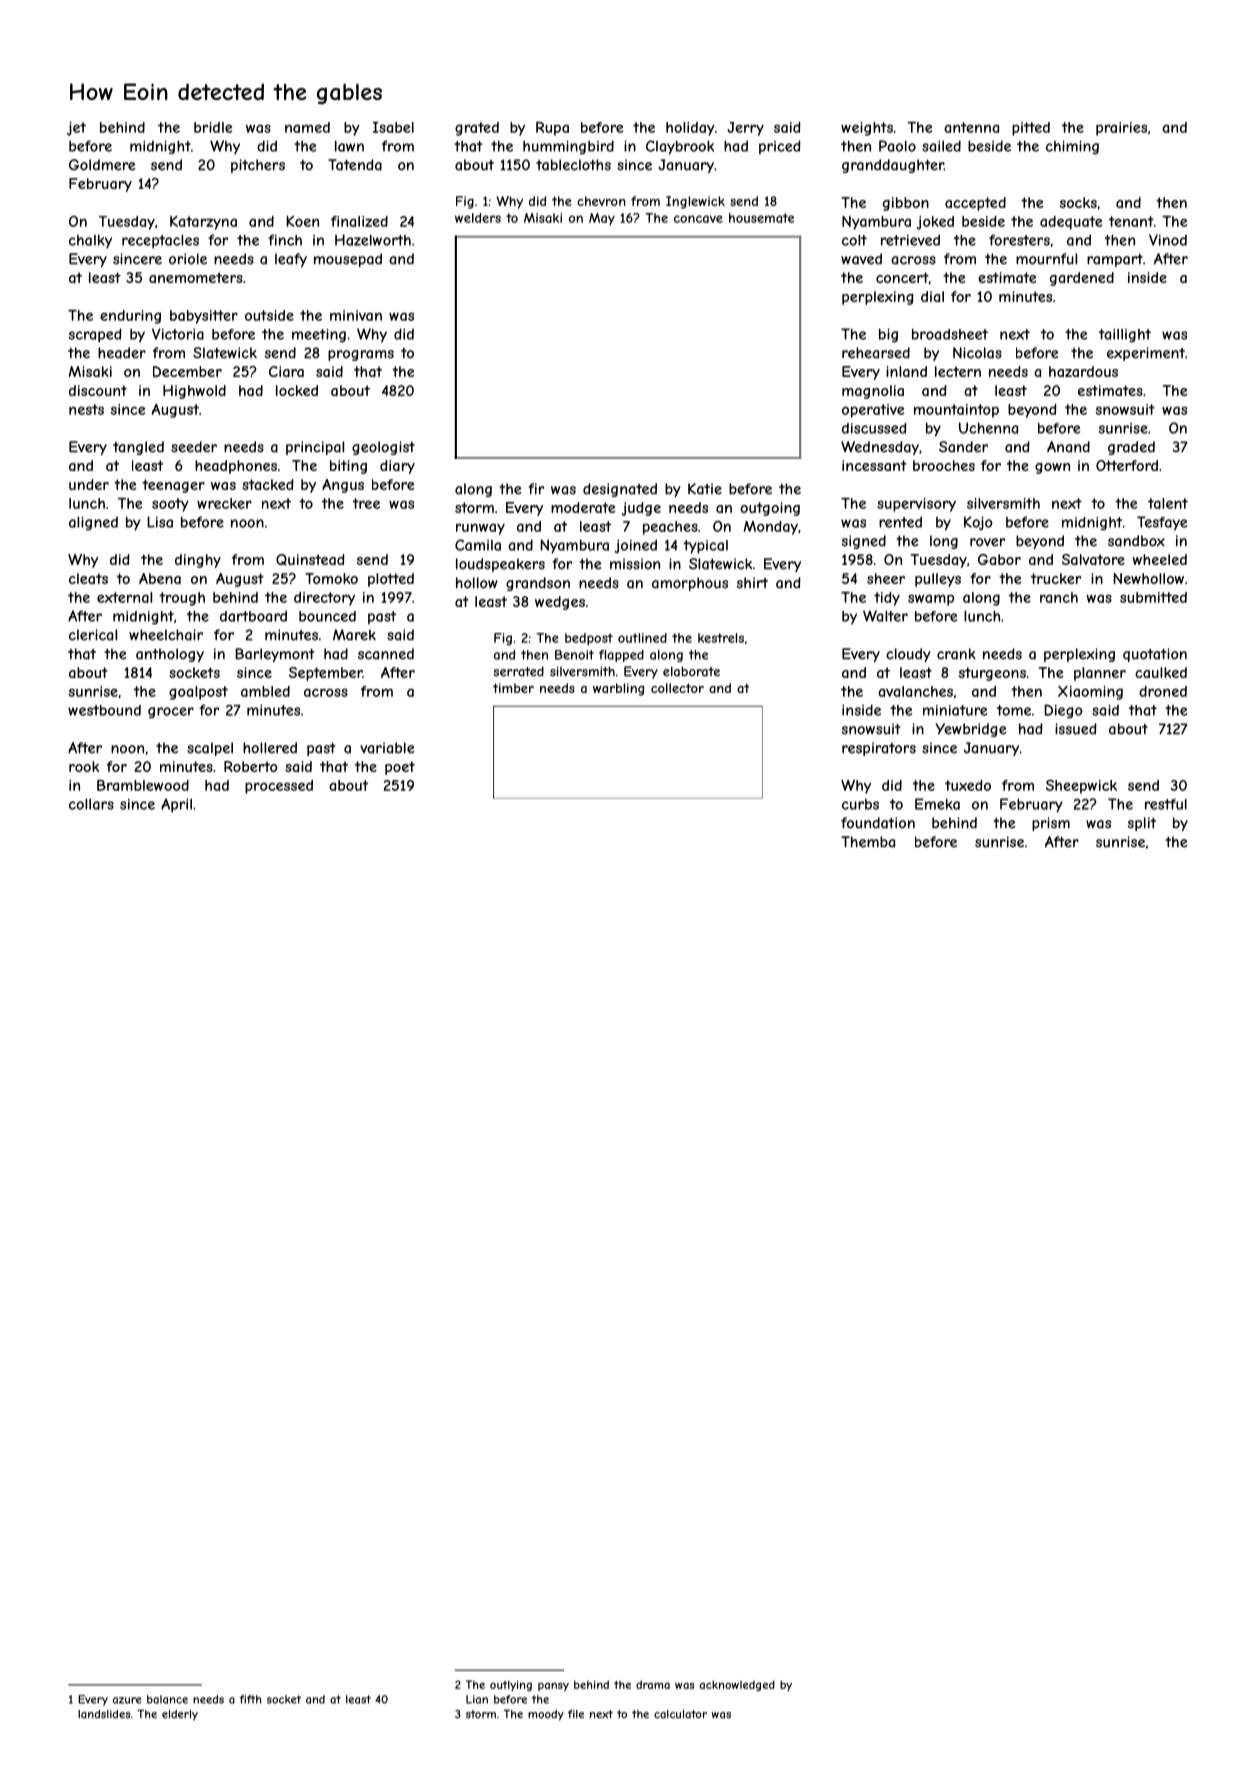 The image size is (1256, 1776). I want to click on collars, so click(91, 804).
